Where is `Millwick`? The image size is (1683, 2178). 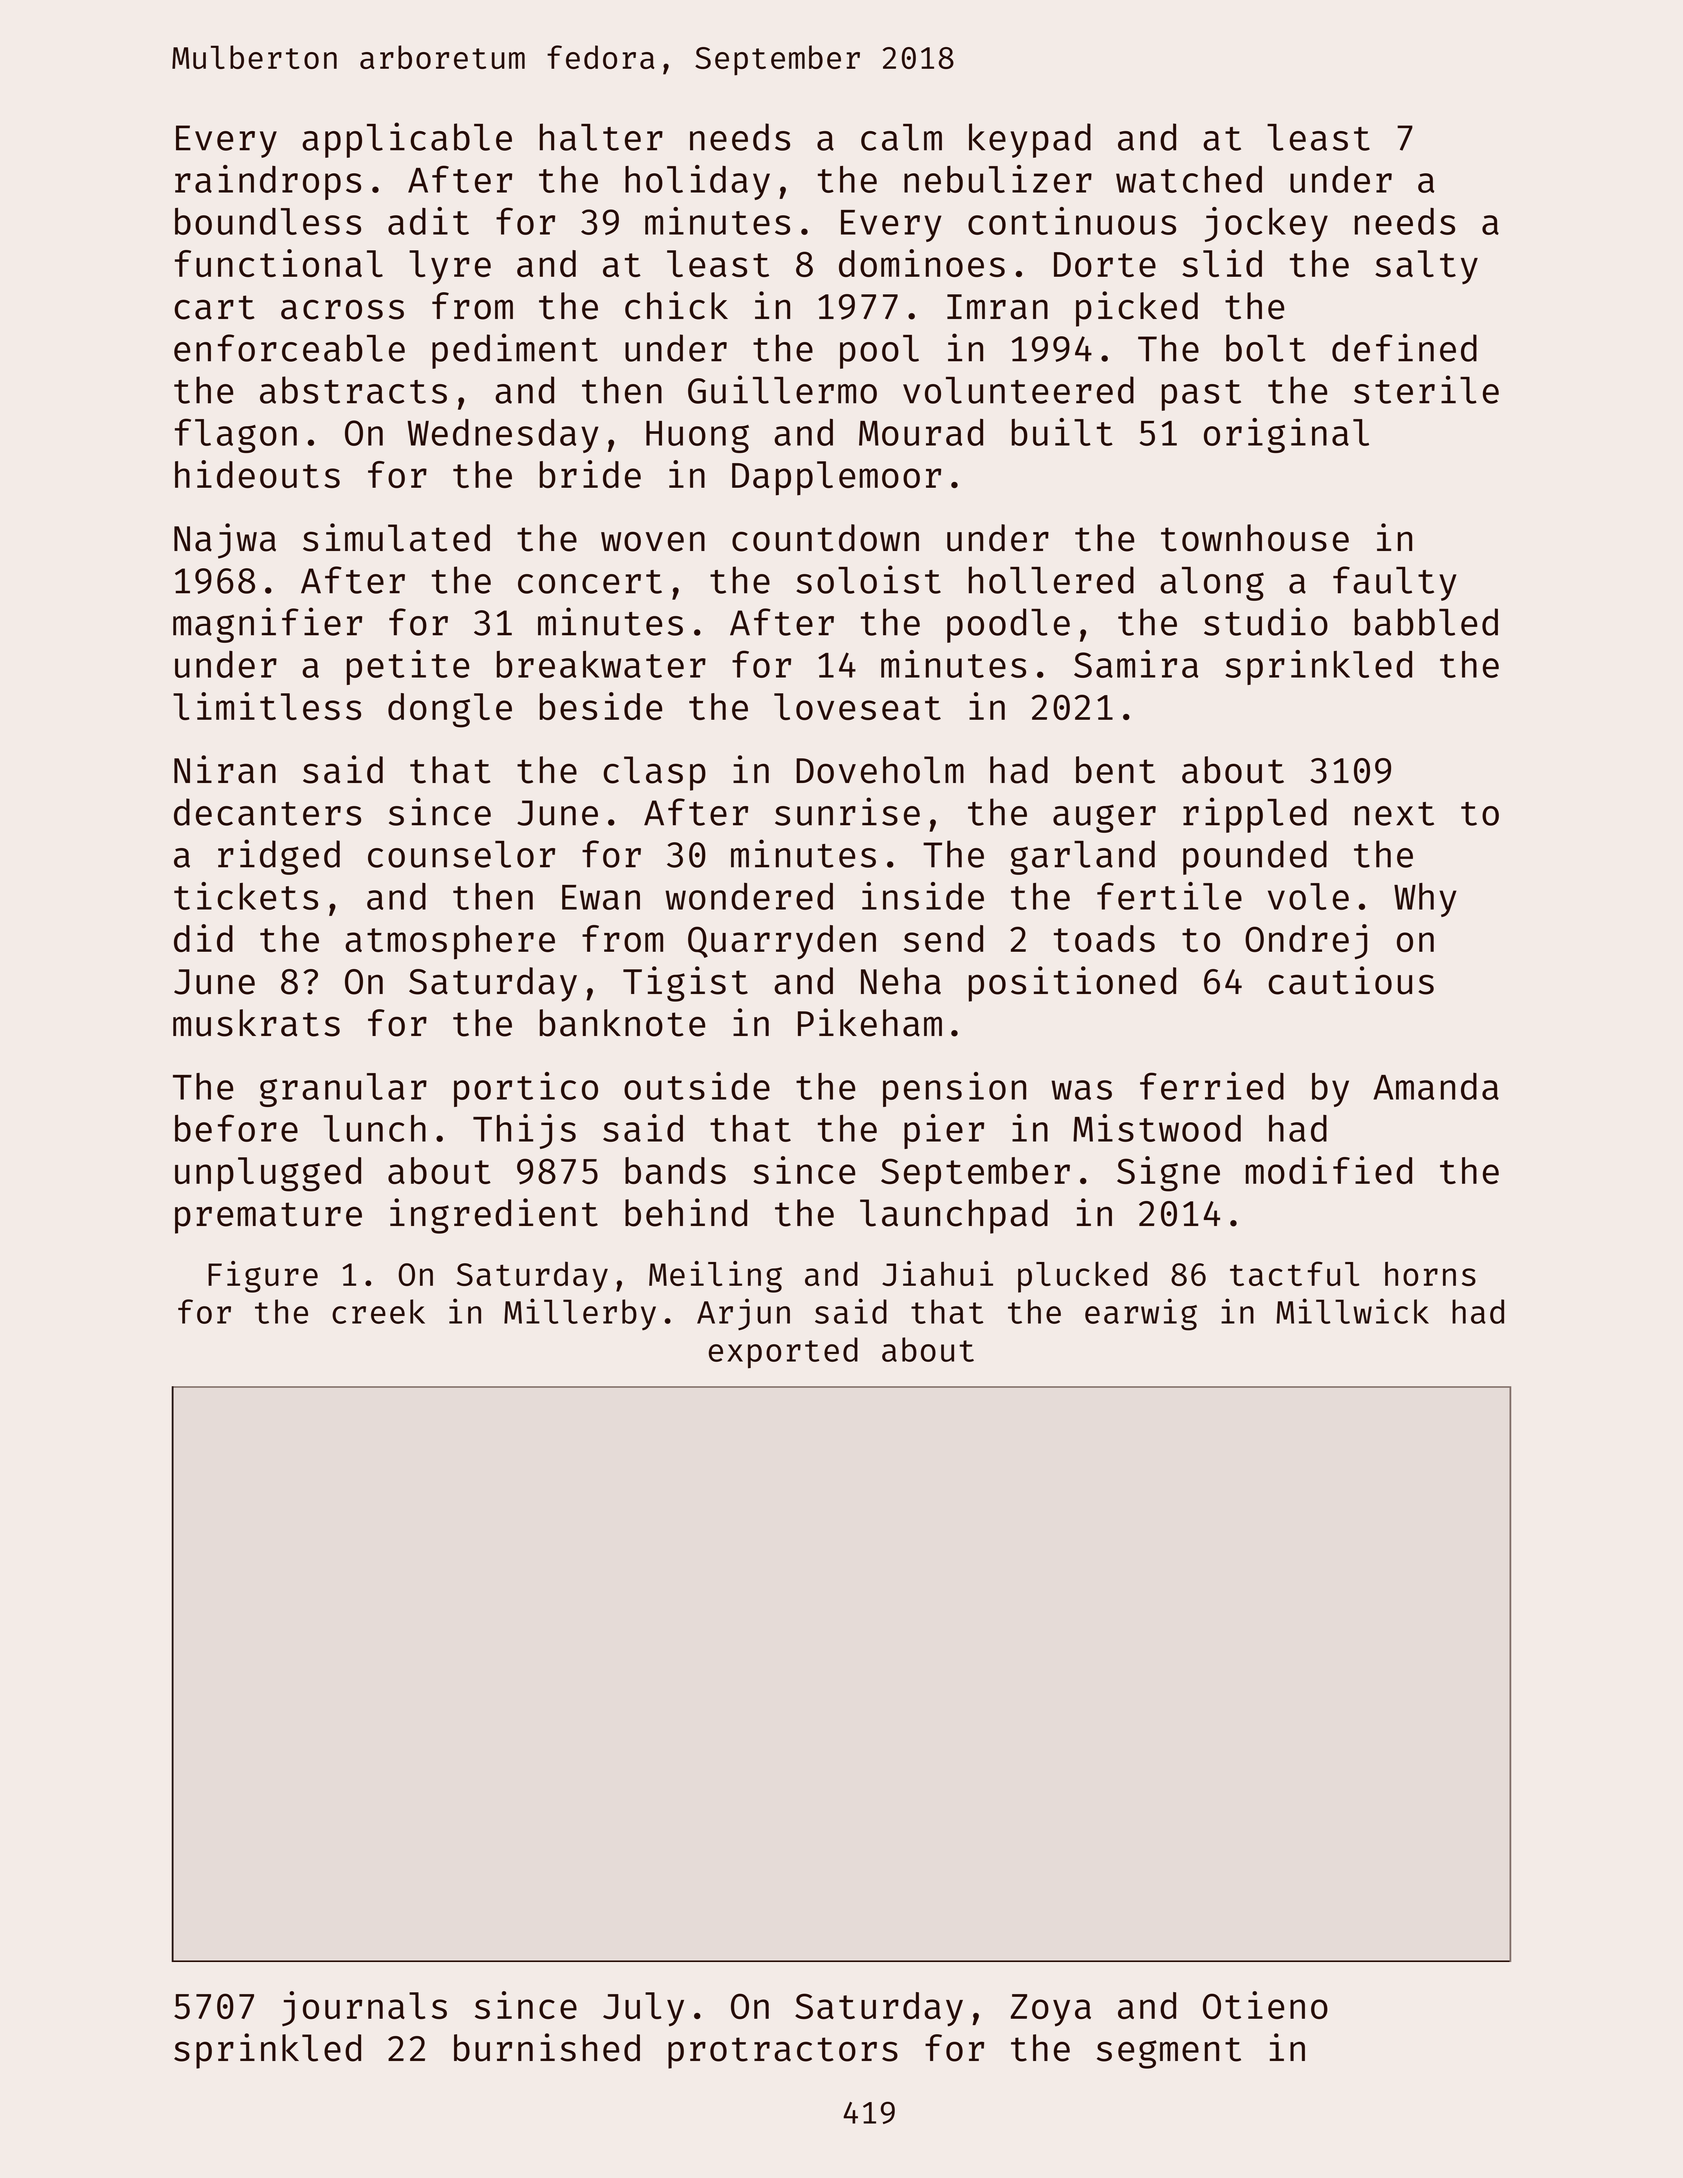 Millwick is located at coordinates (1352, 1311).
